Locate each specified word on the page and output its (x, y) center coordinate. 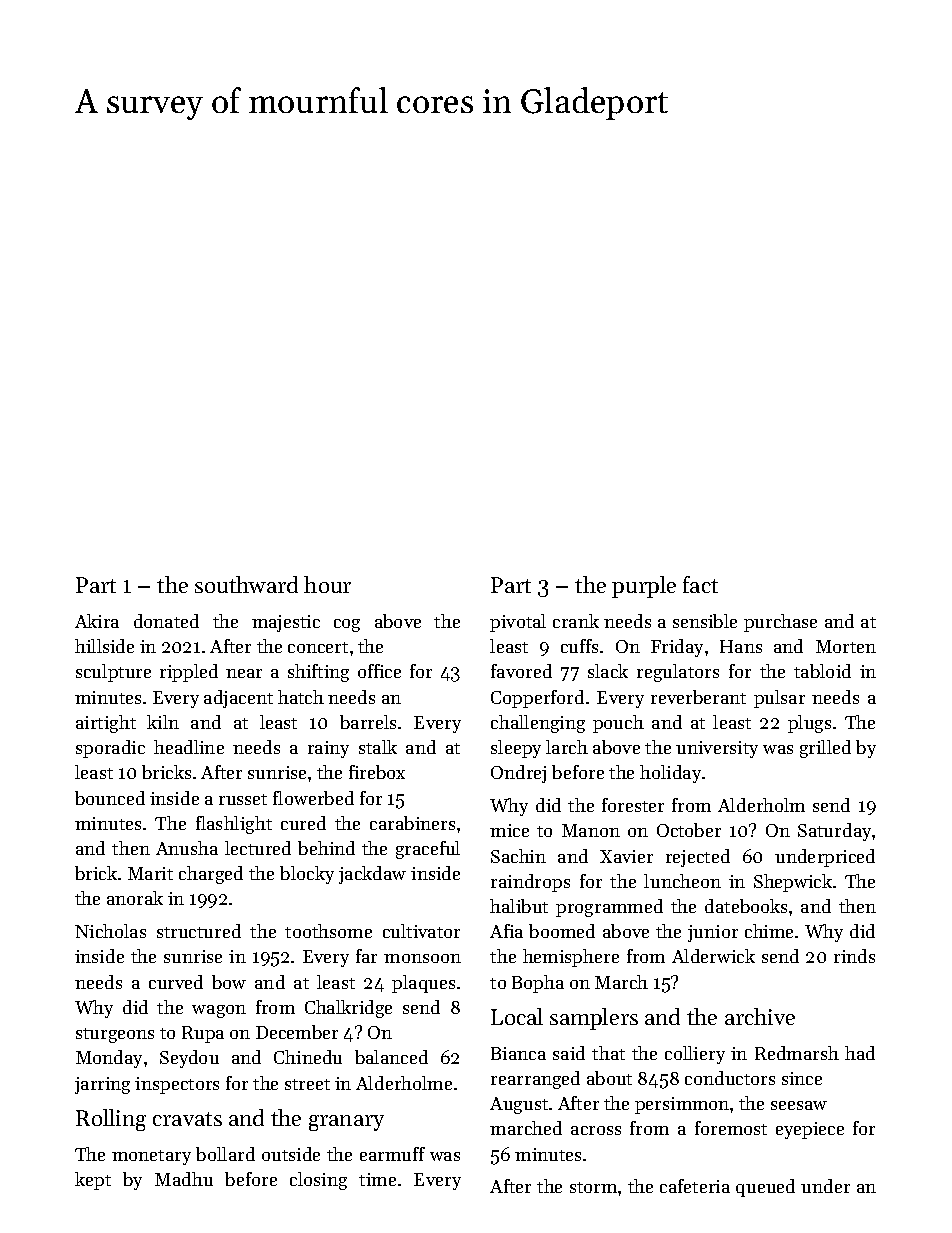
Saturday (834, 832)
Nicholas (110, 931)
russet (243, 799)
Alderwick (713, 956)
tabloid (822, 671)
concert (318, 647)
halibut (519, 906)
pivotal (518, 623)
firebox (377, 772)
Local (517, 1016)
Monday (109, 1059)
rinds (854, 956)
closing (318, 1181)
